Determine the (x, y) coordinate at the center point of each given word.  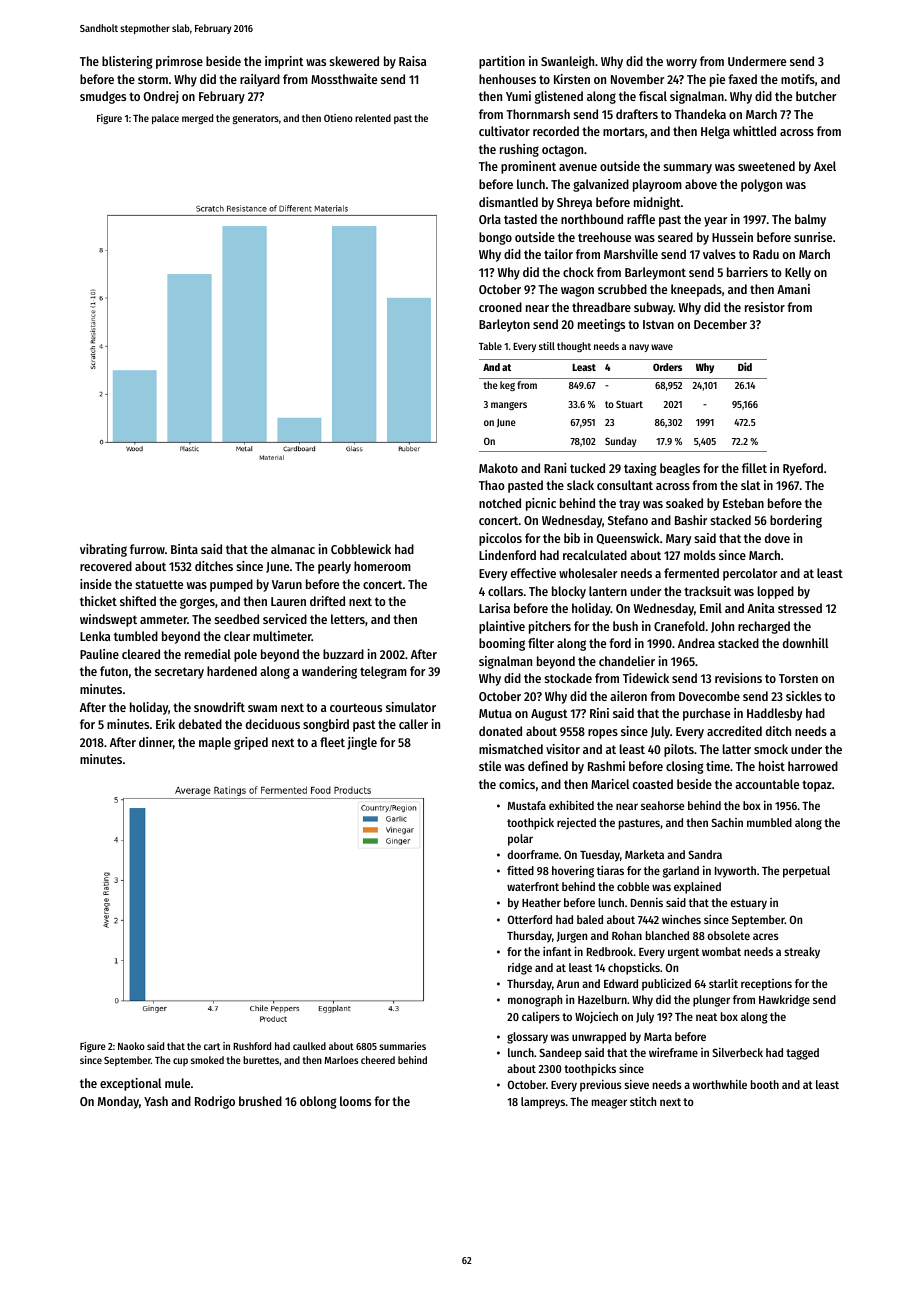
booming (502, 644)
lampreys (543, 1103)
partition (502, 62)
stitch (643, 1101)
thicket (98, 601)
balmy (810, 220)
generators (256, 119)
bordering (796, 521)
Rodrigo (215, 1102)
